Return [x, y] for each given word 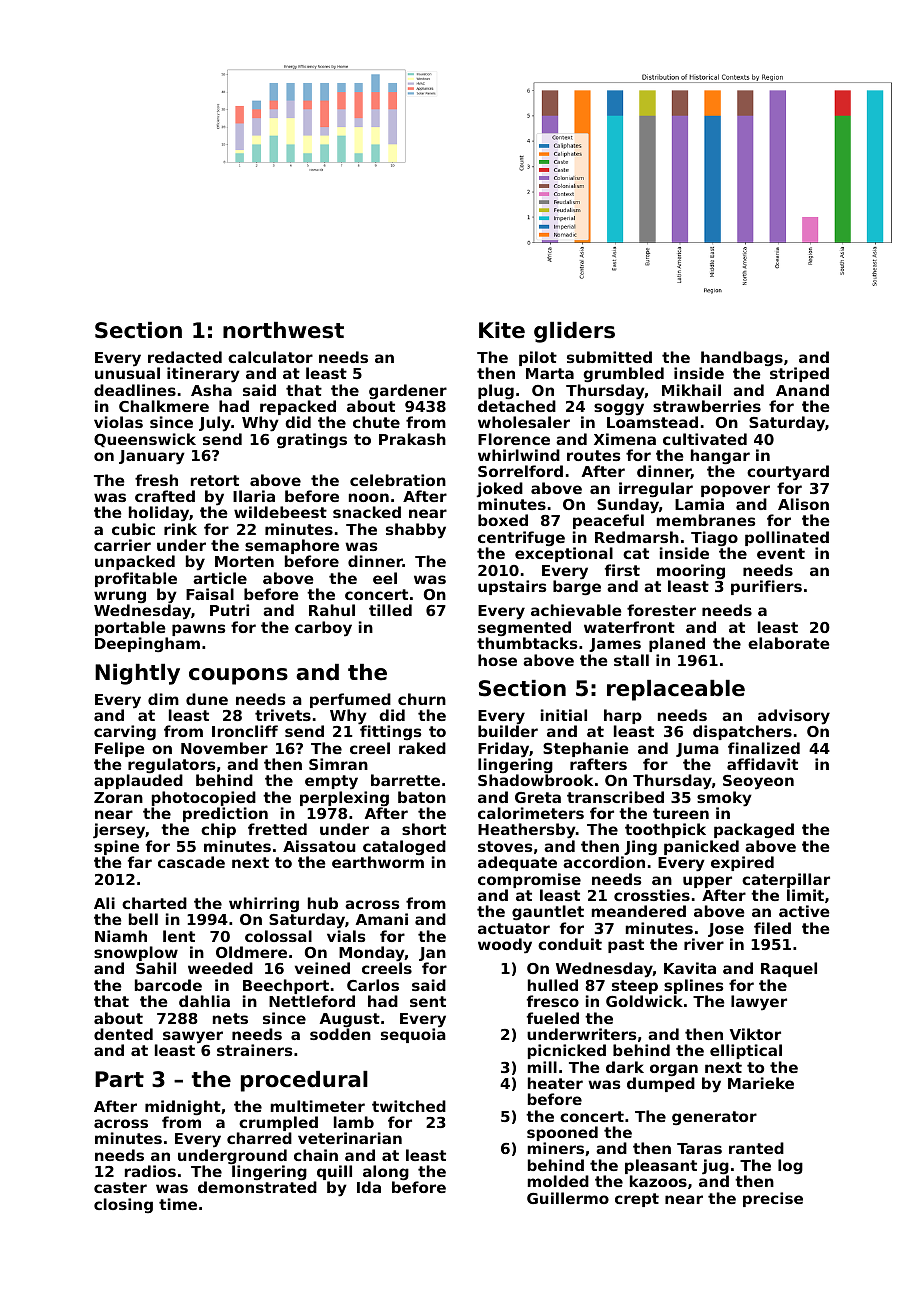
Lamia [699, 504]
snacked [367, 512]
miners [556, 1148]
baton [422, 797]
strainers [255, 1050]
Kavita [690, 968]
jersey [119, 831]
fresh [156, 480]
